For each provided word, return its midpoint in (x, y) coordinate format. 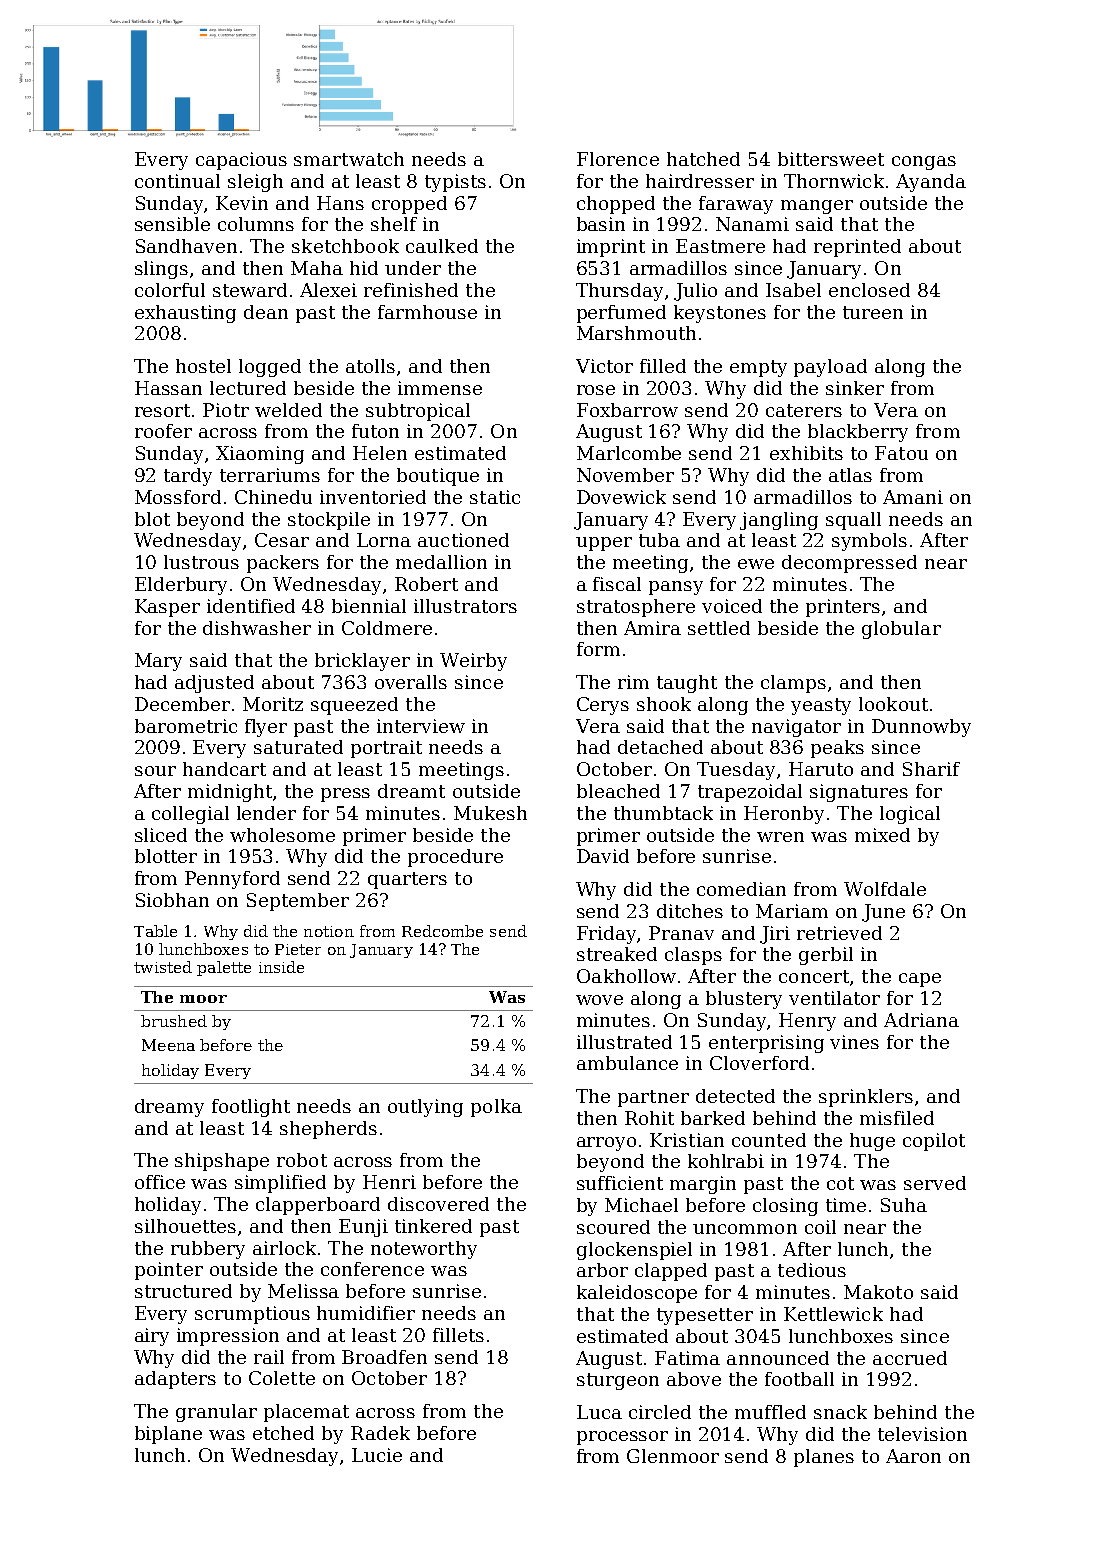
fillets (458, 1335)
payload (830, 368)
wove (599, 1000)
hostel (203, 366)
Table (155, 931)
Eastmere (720, 246)
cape (920, 980)
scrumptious (252, 1315)
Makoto (878, 1292)
